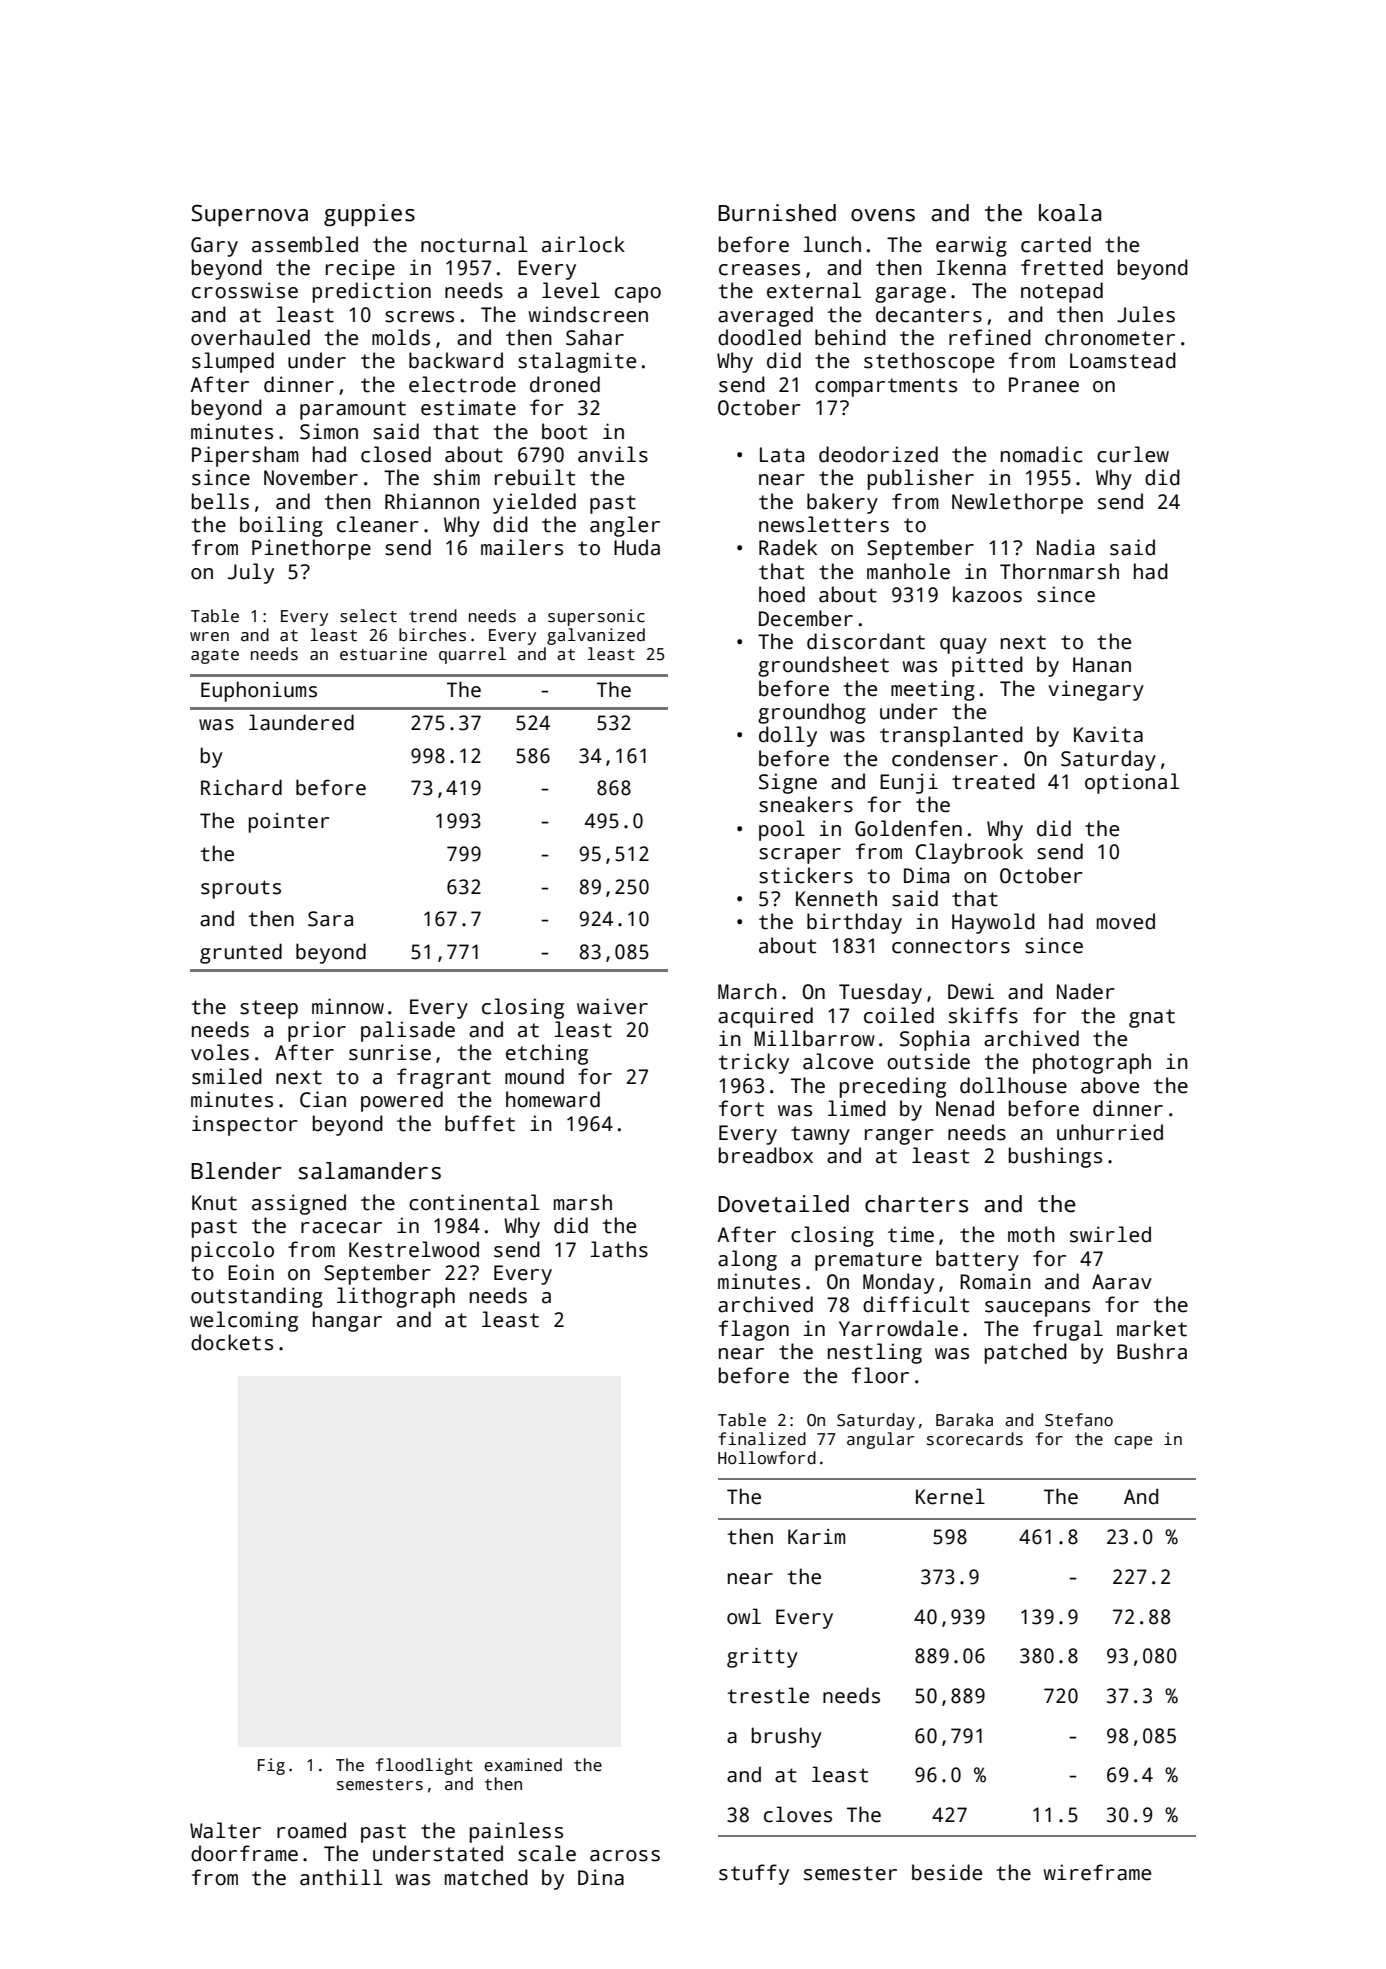 This page has width=1386, height=1969. I want to click on Pipersham, so click(245, 456).
